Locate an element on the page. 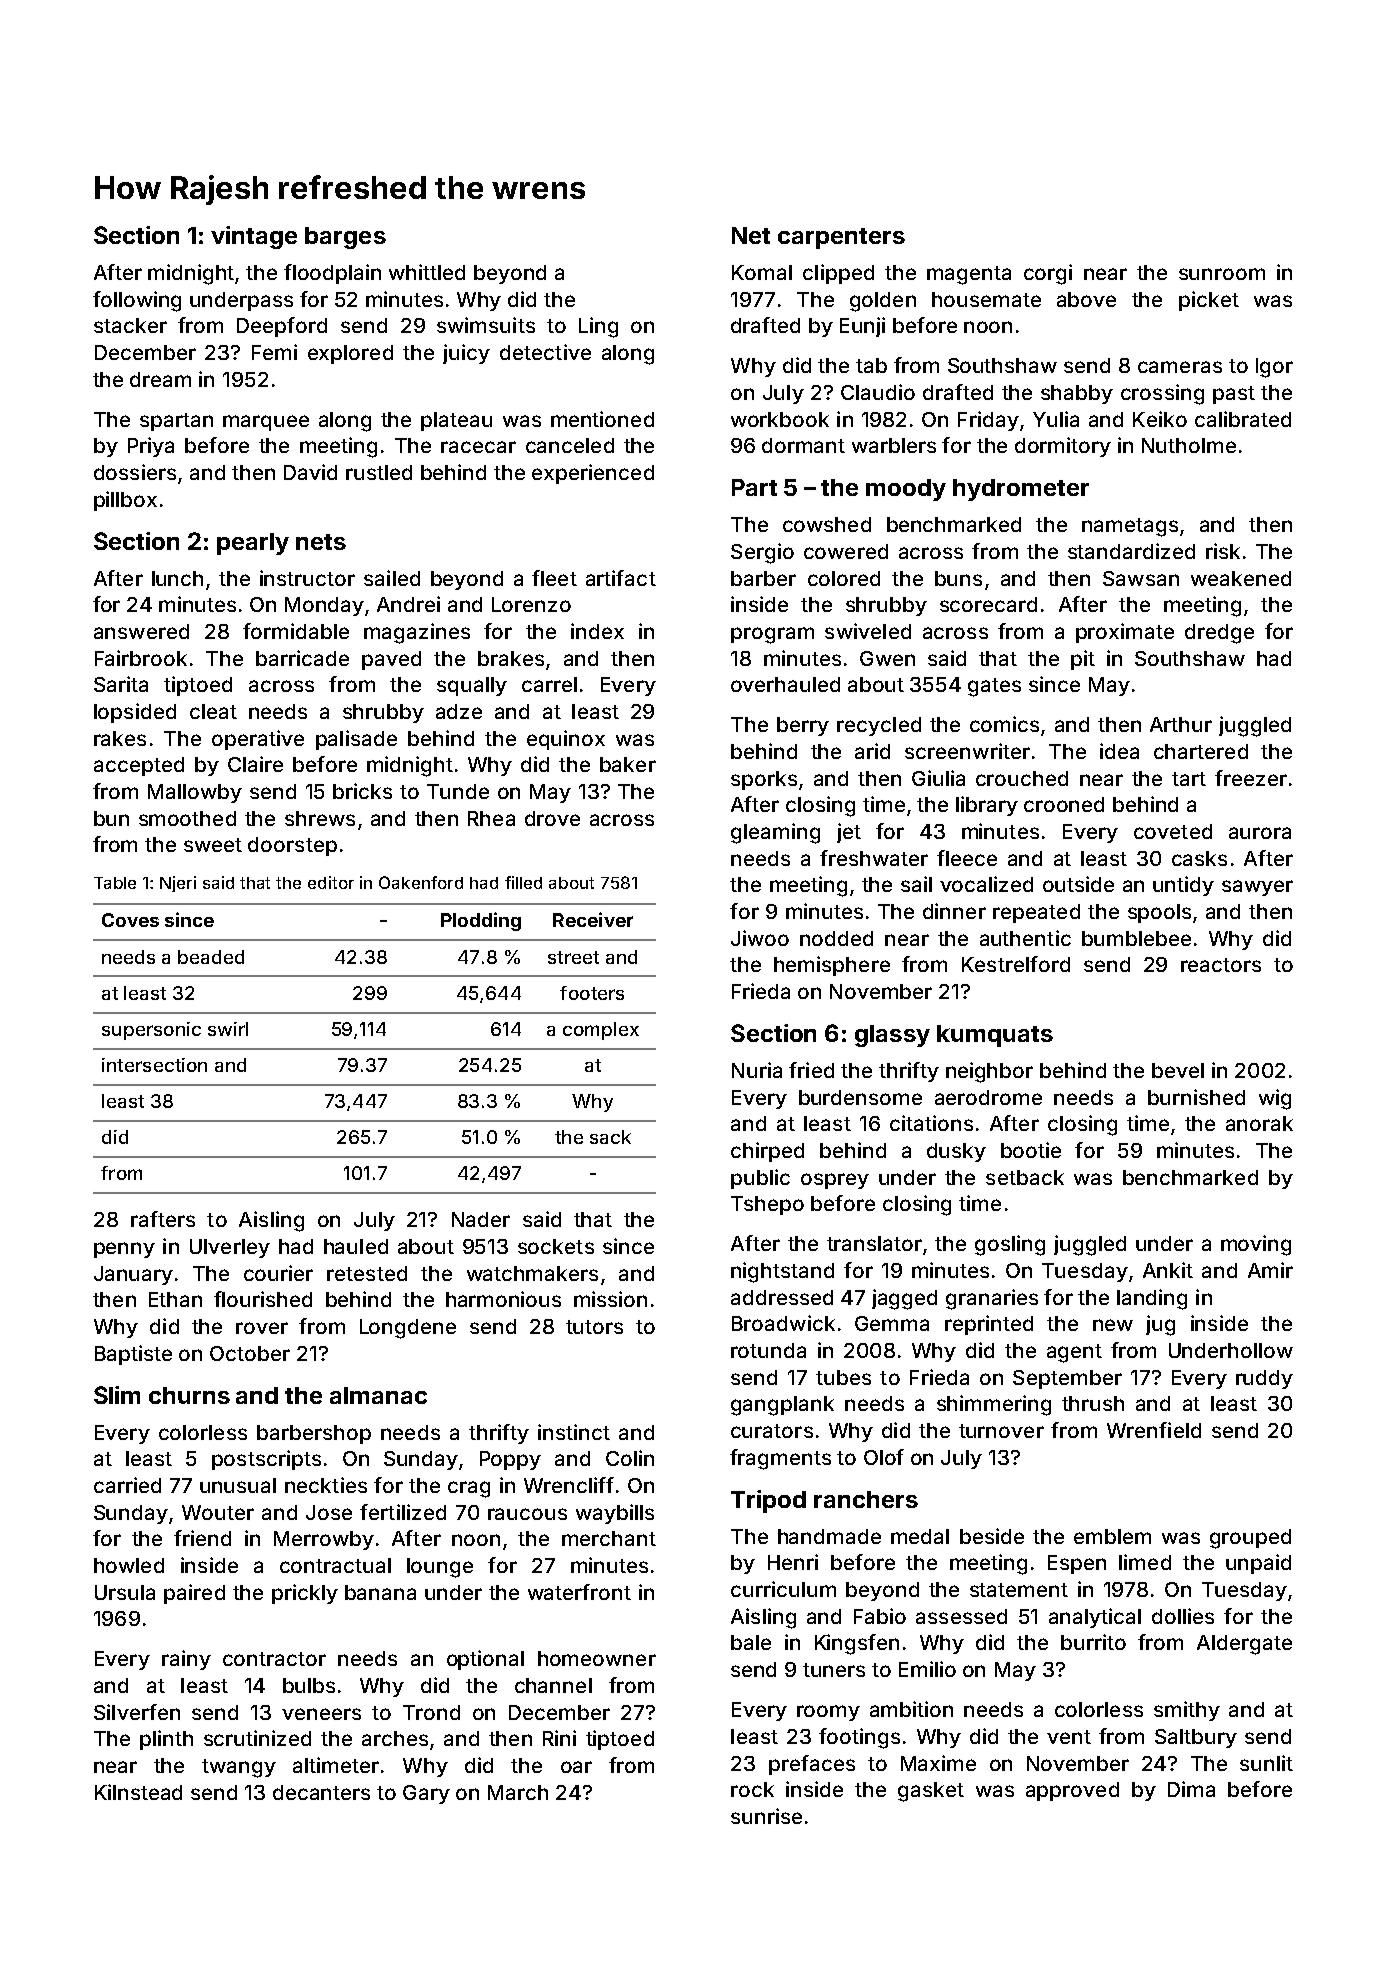  jet is located at coordinates (849, 833).
